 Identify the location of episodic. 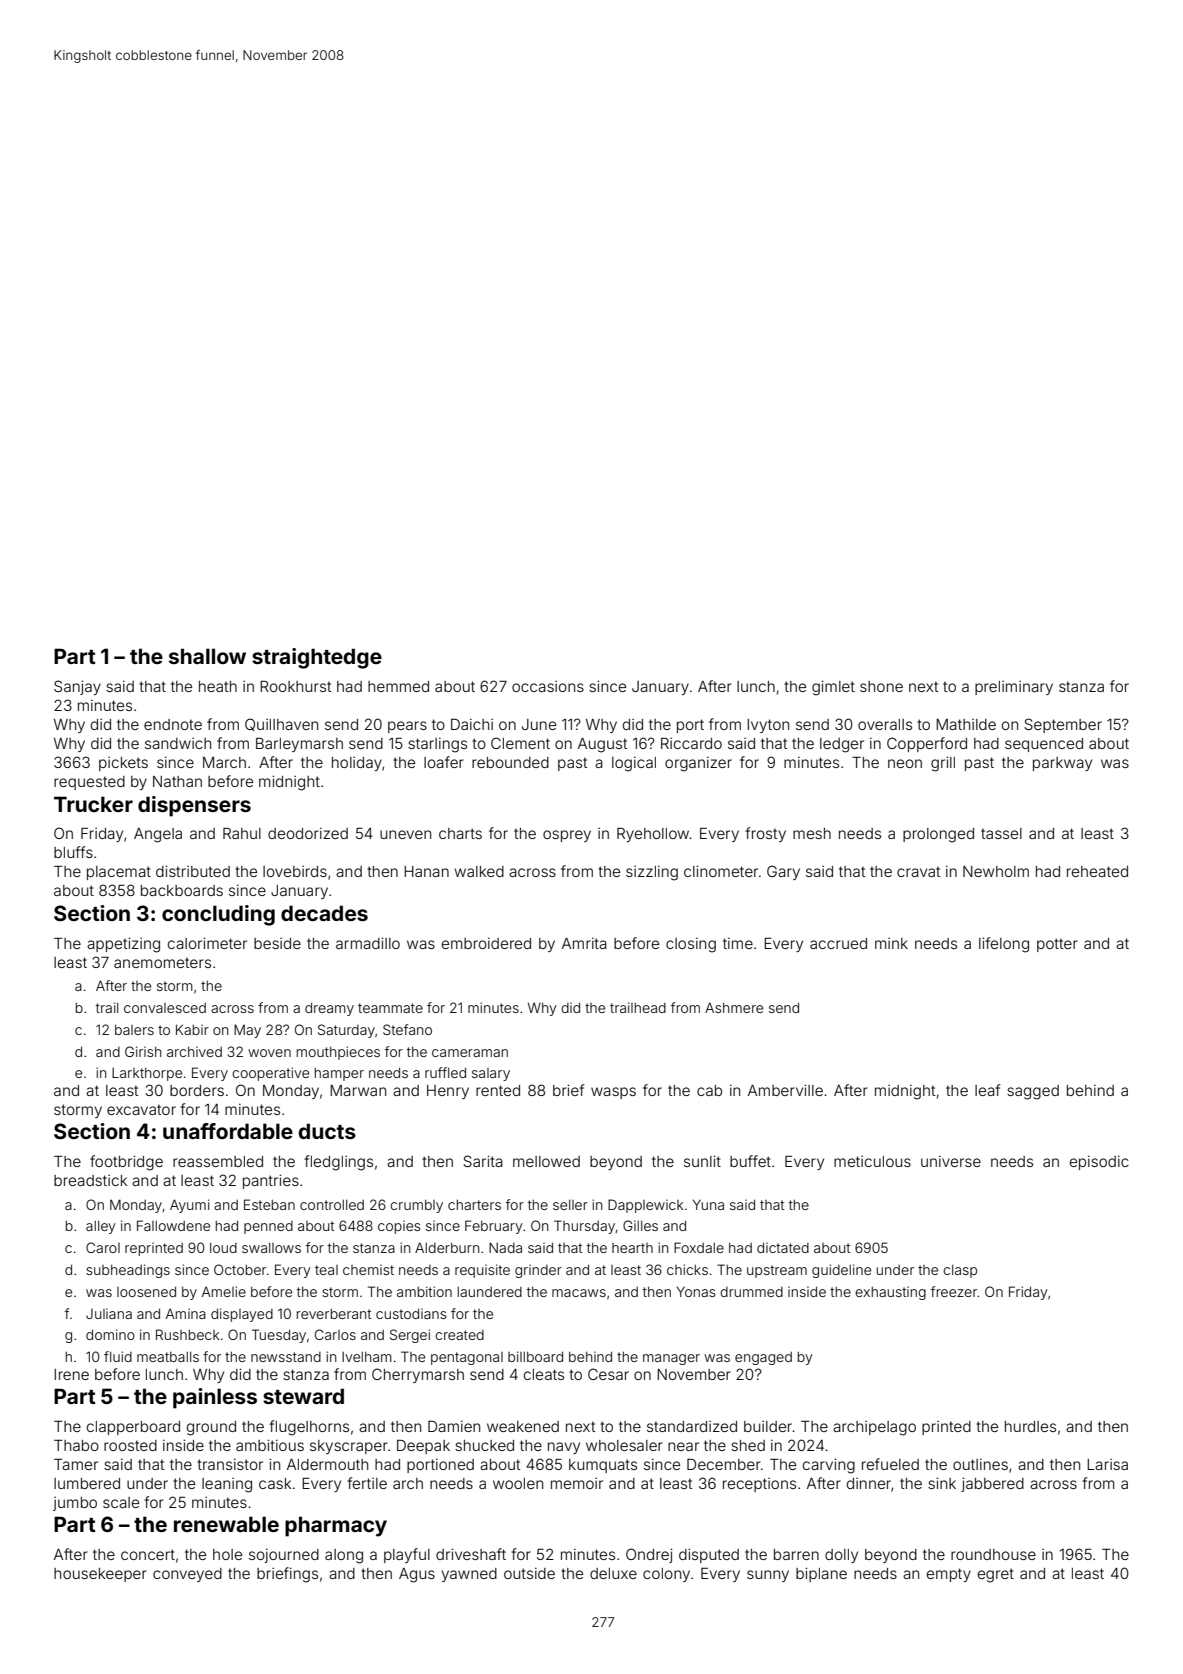
(1099, 1162).
